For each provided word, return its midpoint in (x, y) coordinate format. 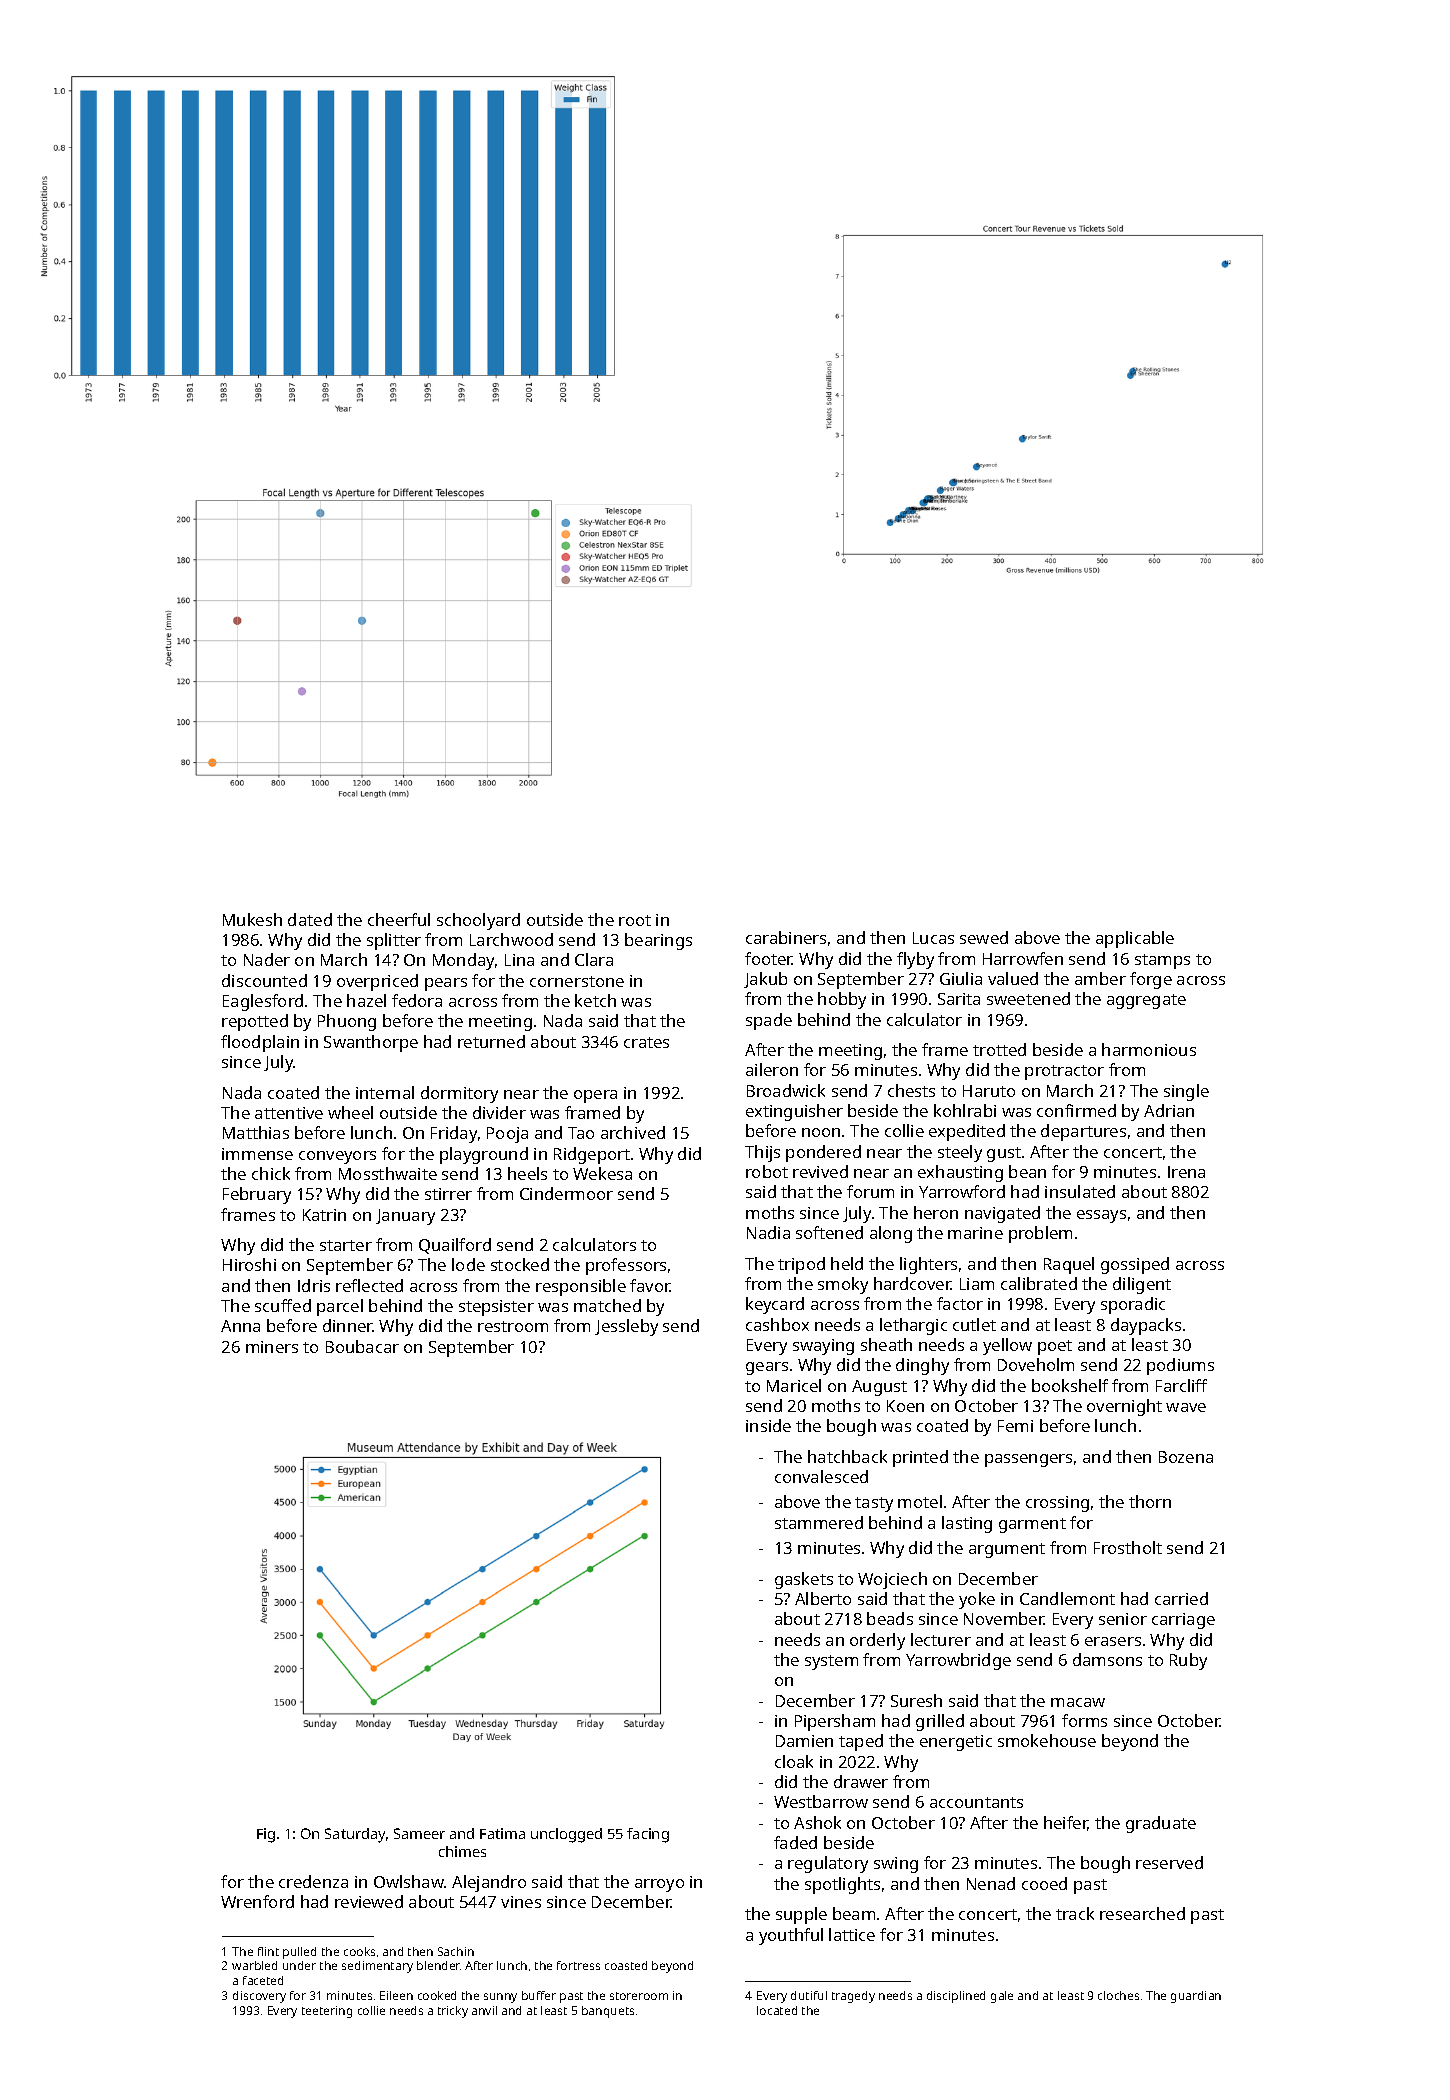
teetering (327, 2012)
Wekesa (602, 1173)
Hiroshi (249, 1264)
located (777, 2010)
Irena (1186, 1172)
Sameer (419, 1833)
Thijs (762, 1153)
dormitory (459, 1094)
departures (1083, 1132)
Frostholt (1128, 1547)
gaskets (804, 1580)
